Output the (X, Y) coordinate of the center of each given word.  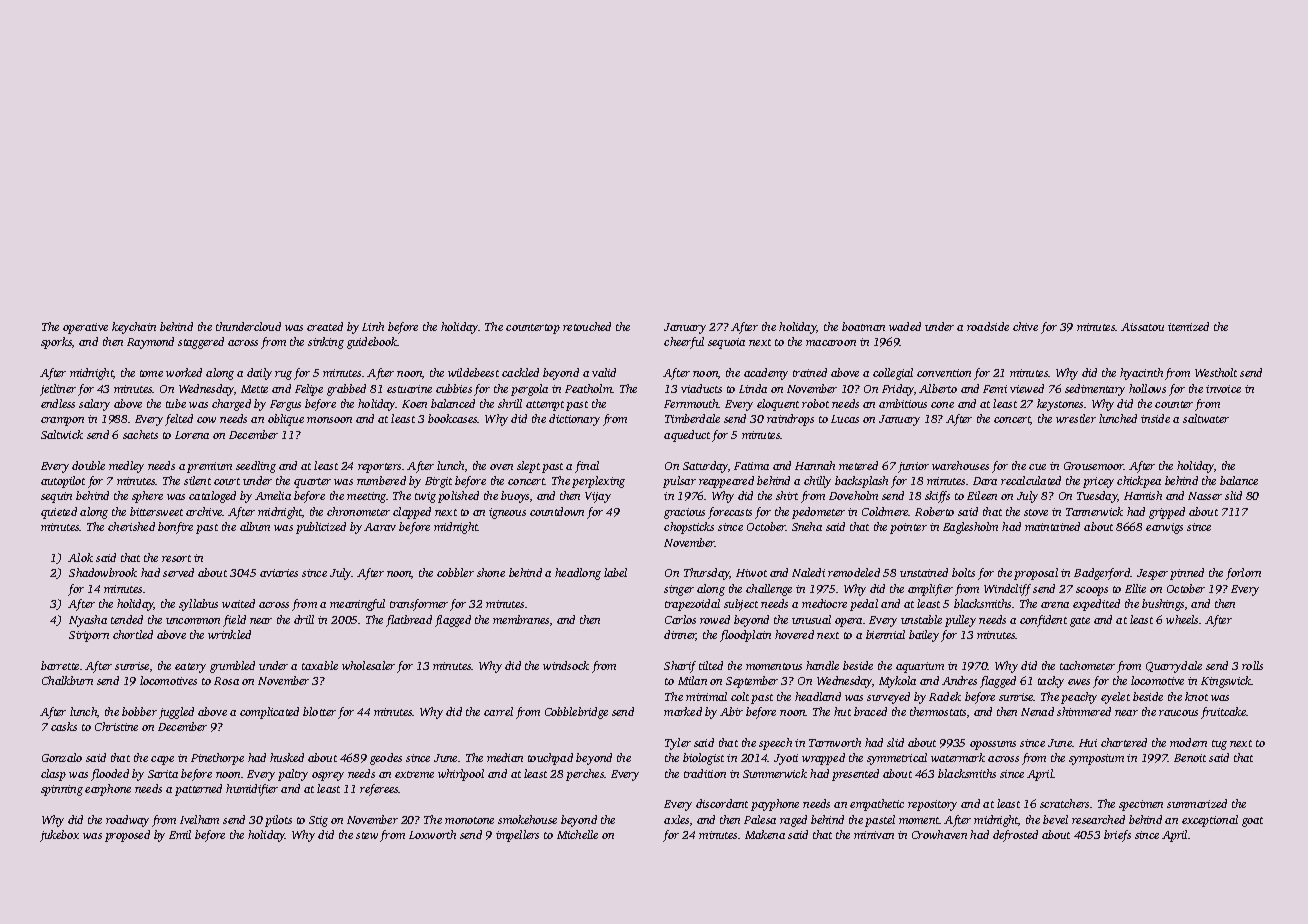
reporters (379, 468)
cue (1037, 467)
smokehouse (527, 819)
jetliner (58, 390)
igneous (507, 513)
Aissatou (1142, 327)
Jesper (1152, 574)
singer (679, 590)
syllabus (198, 605)
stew (367, 835)
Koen (414, 404)
